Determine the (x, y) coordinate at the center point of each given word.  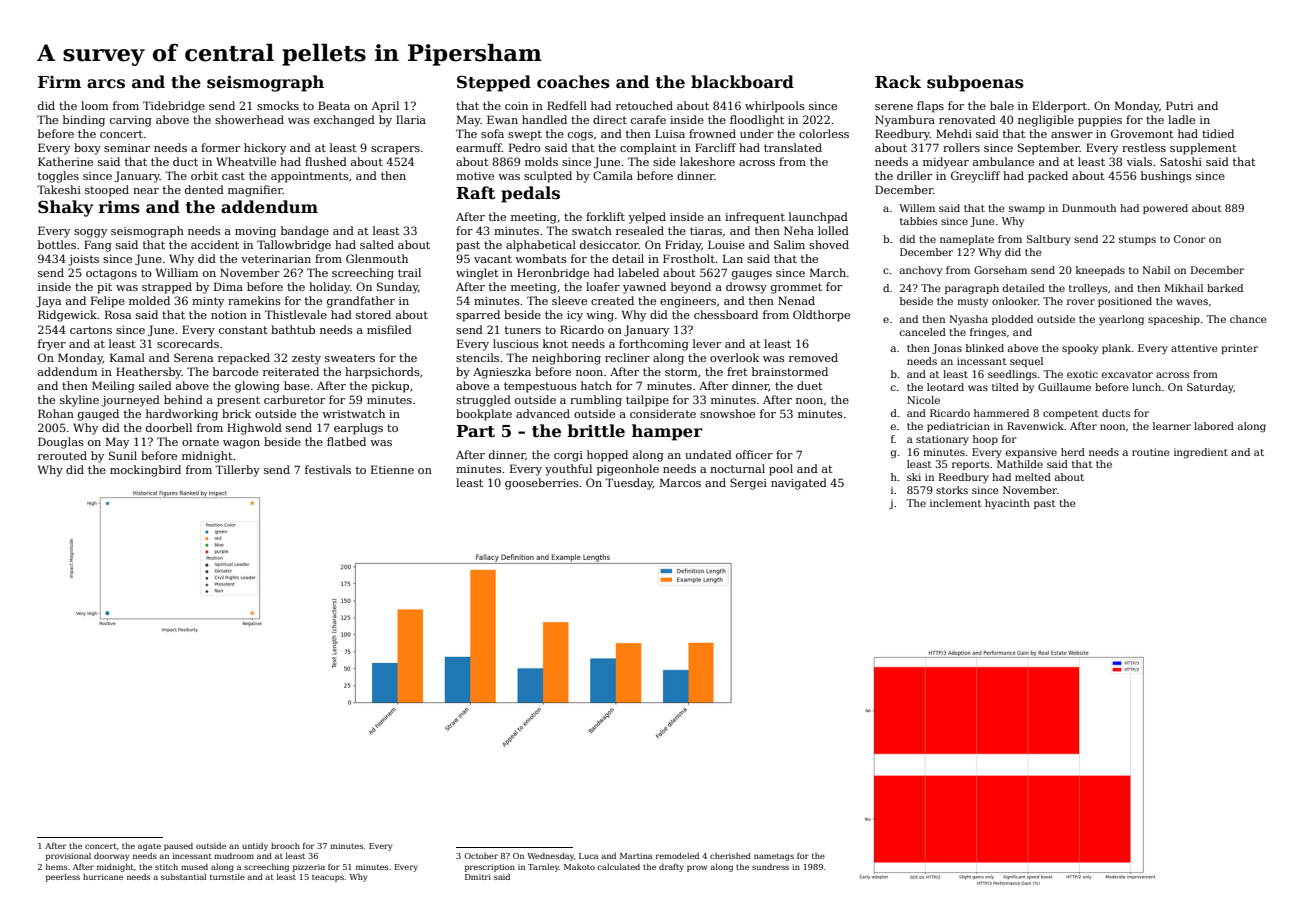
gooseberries (542, 484)
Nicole (923, 400)
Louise (726, 244)
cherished (730, 855)
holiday (329, 288)
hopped (607, 456)
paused (178, 846)
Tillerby (237, 471)
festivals (328, 469)
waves (1192, 302)
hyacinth (1007, 504)
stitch (166, 867)
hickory (265, 149)
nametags (774, 857)
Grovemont (1142, 133)
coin (516, 106)
